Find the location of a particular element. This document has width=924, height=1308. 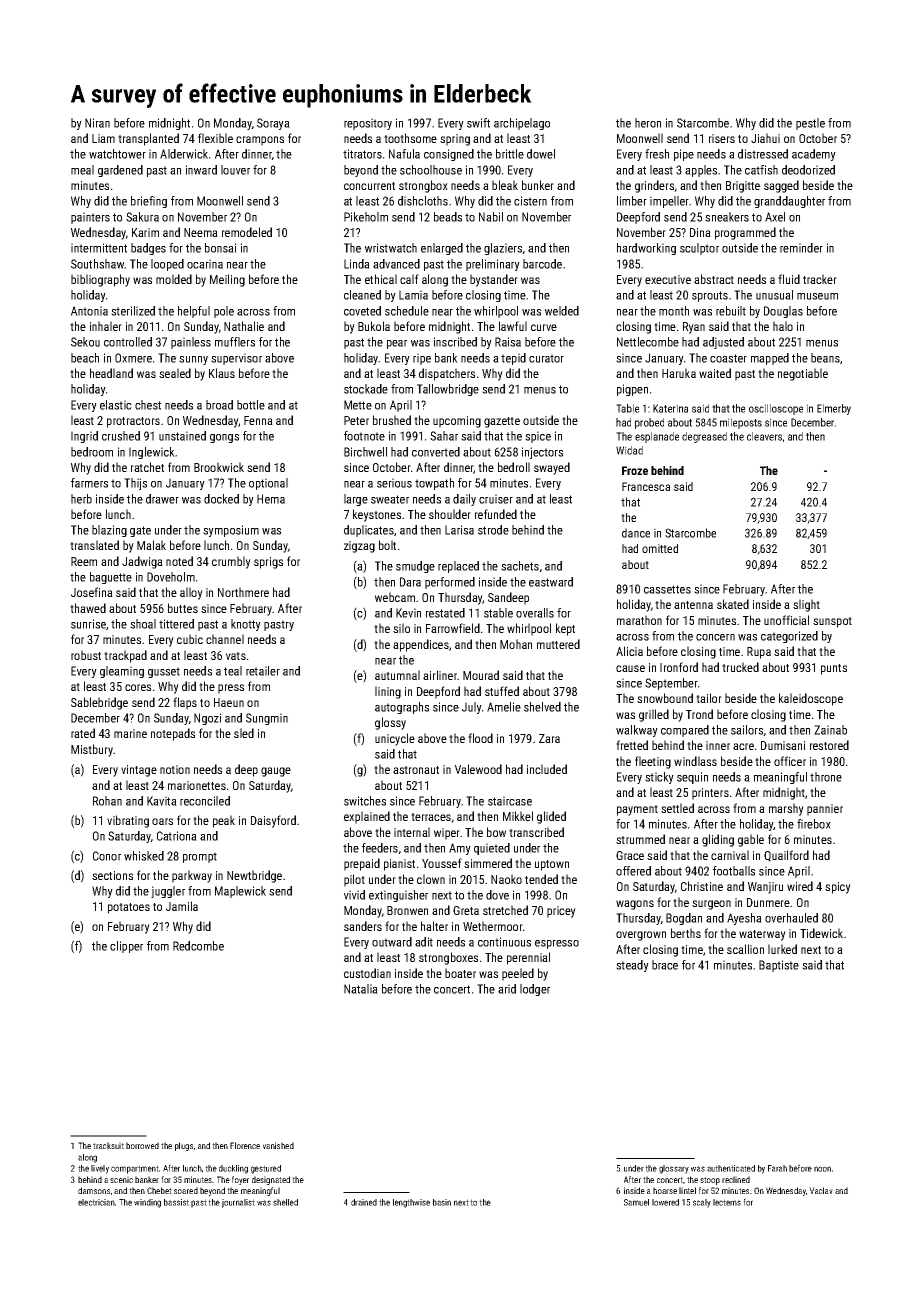

archipelago is located at coordinates (522, 124).
